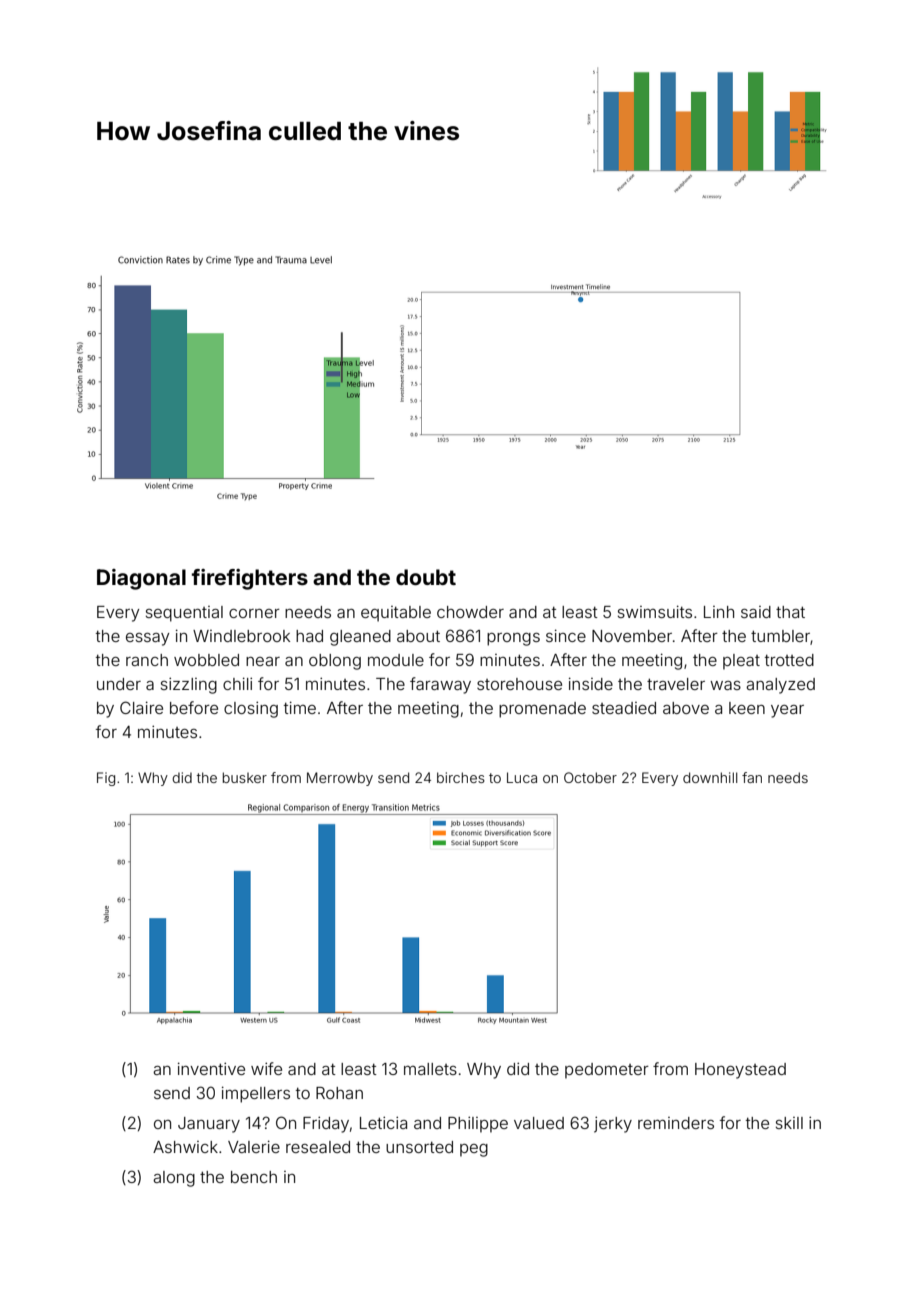 This screenshot has height=1308, width=924. What do you see at coordinates (254, 613) in the screenshot?
I see `corner` at bounding box center [254, 613].
